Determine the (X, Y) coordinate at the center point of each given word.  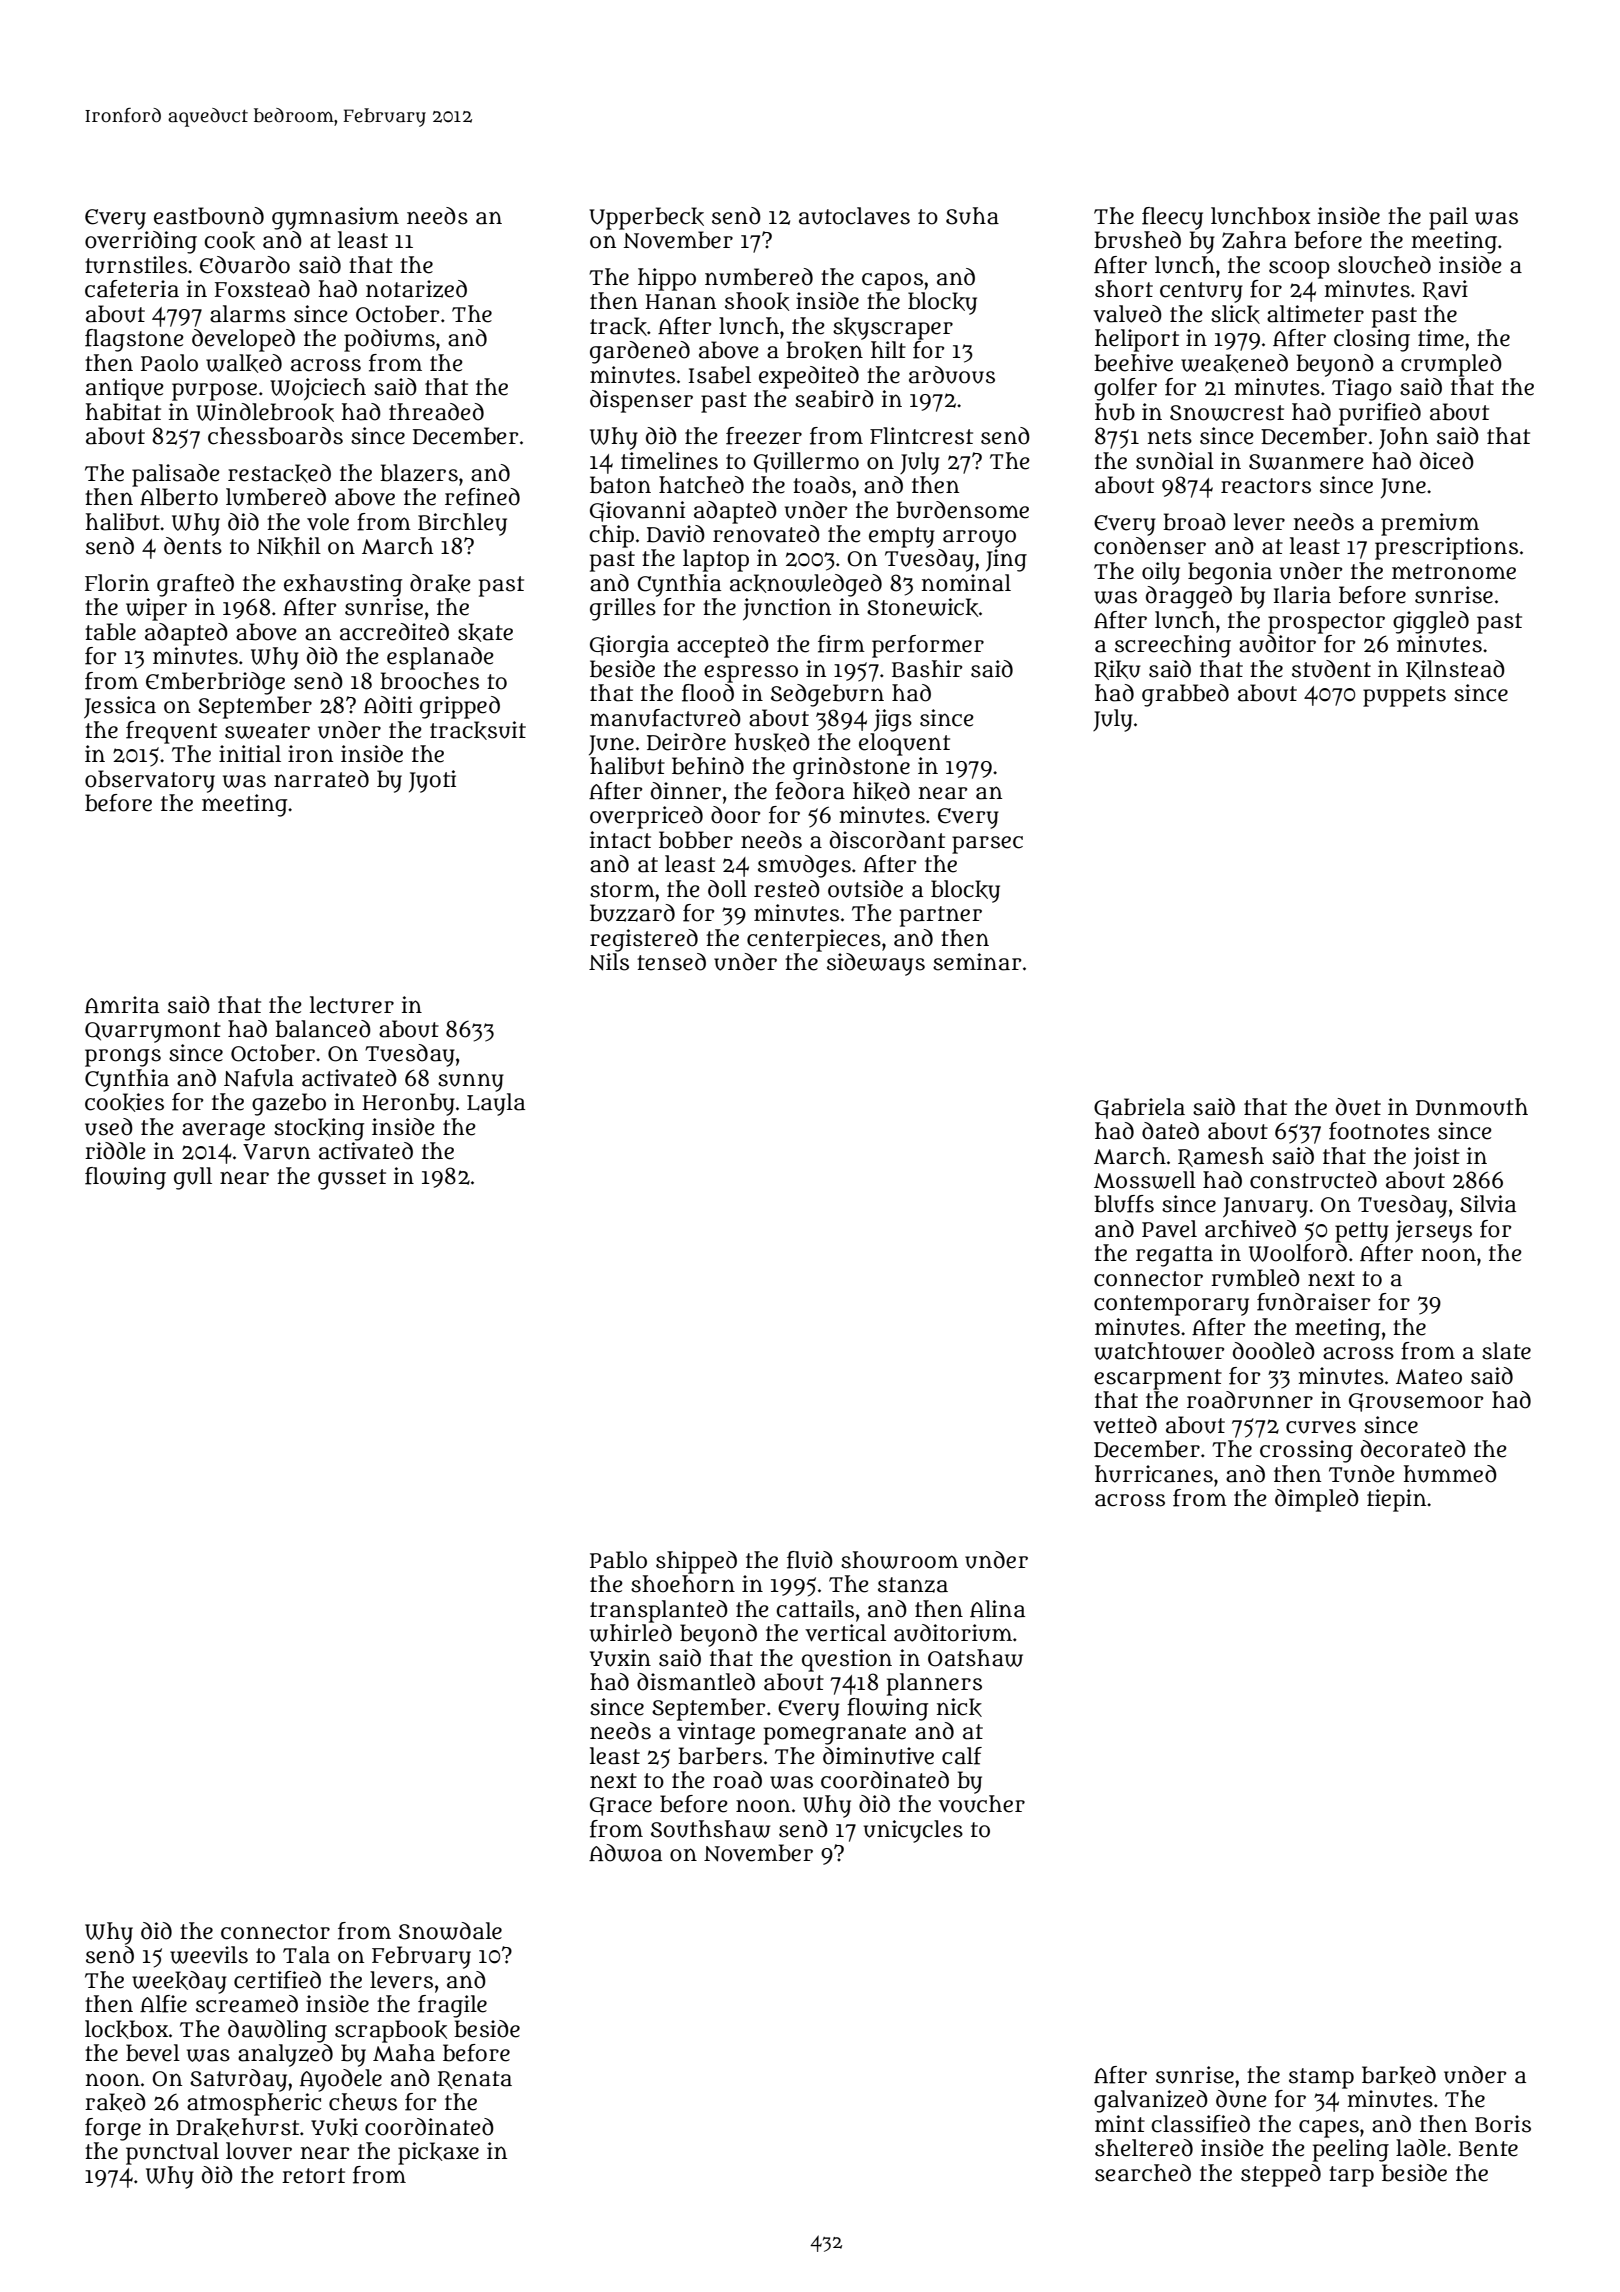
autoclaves (854, 216)
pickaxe (438, 2153)
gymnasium (335, 218)
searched (1143, 2173)
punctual (172, 2153)
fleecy (1172, 218)
